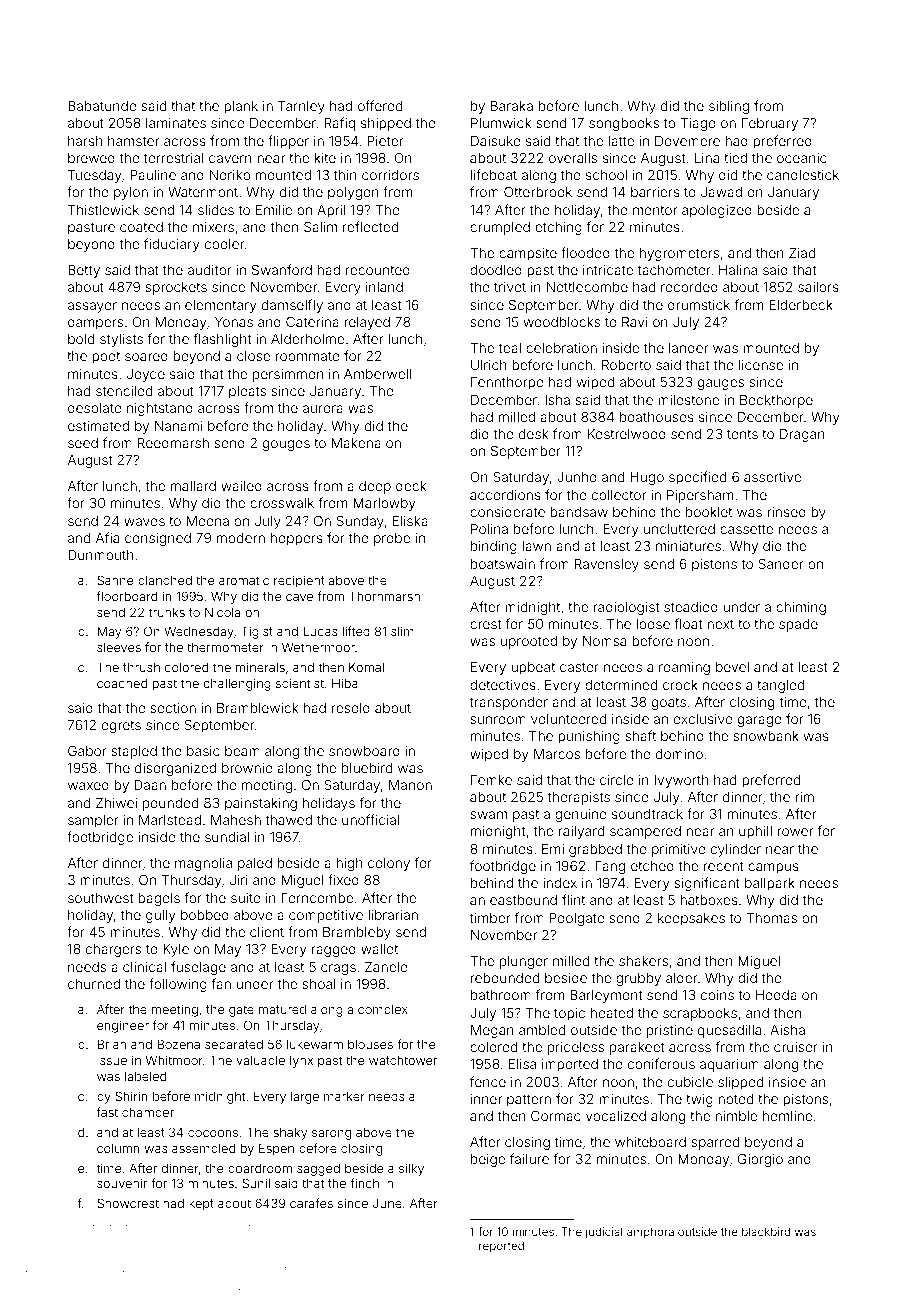  What do you see at coordinates (241, 107) in the document?
I see `plank` at bounding box center [241, 107].
